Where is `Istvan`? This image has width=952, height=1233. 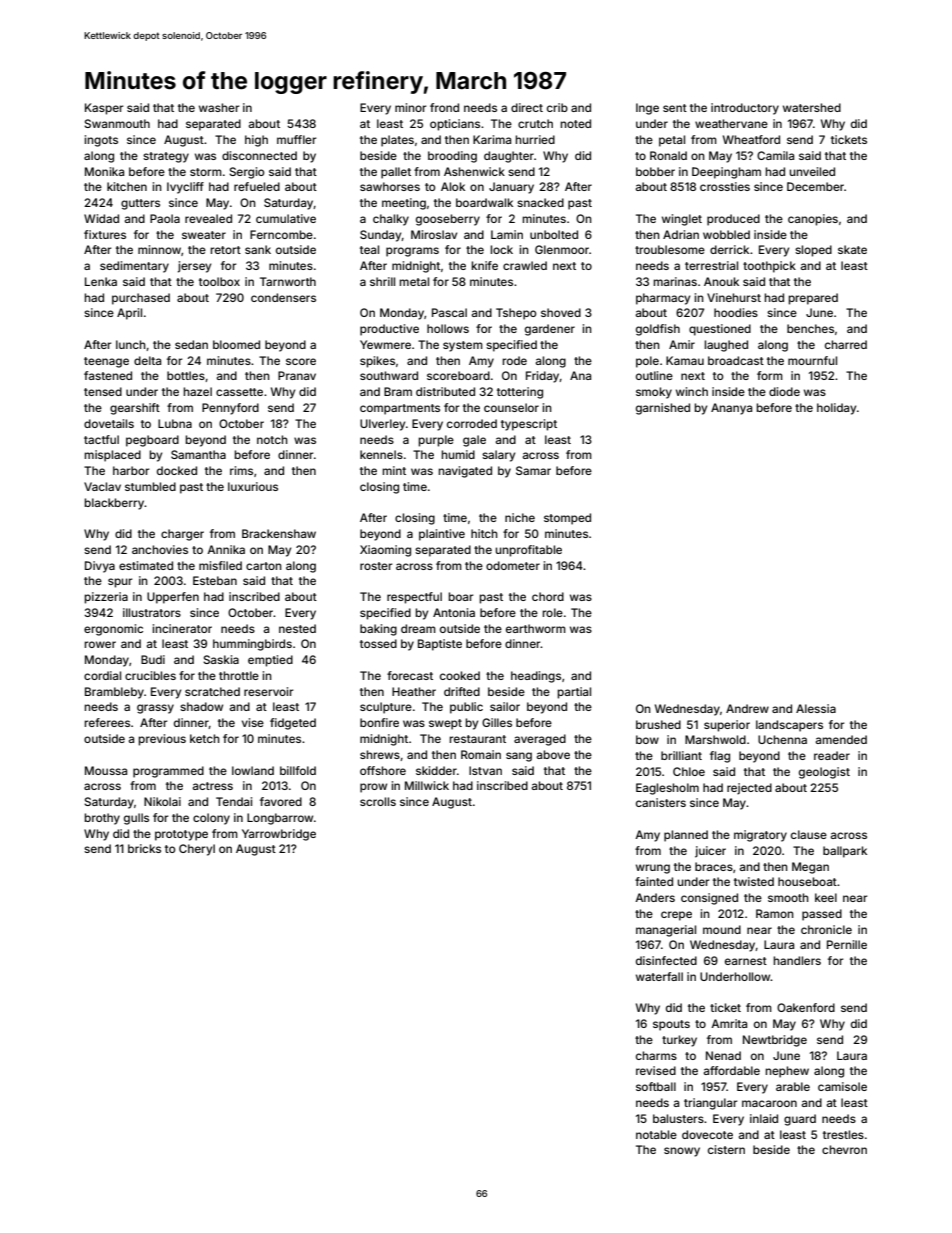
Istvan is located at coordinates (485, 770).
